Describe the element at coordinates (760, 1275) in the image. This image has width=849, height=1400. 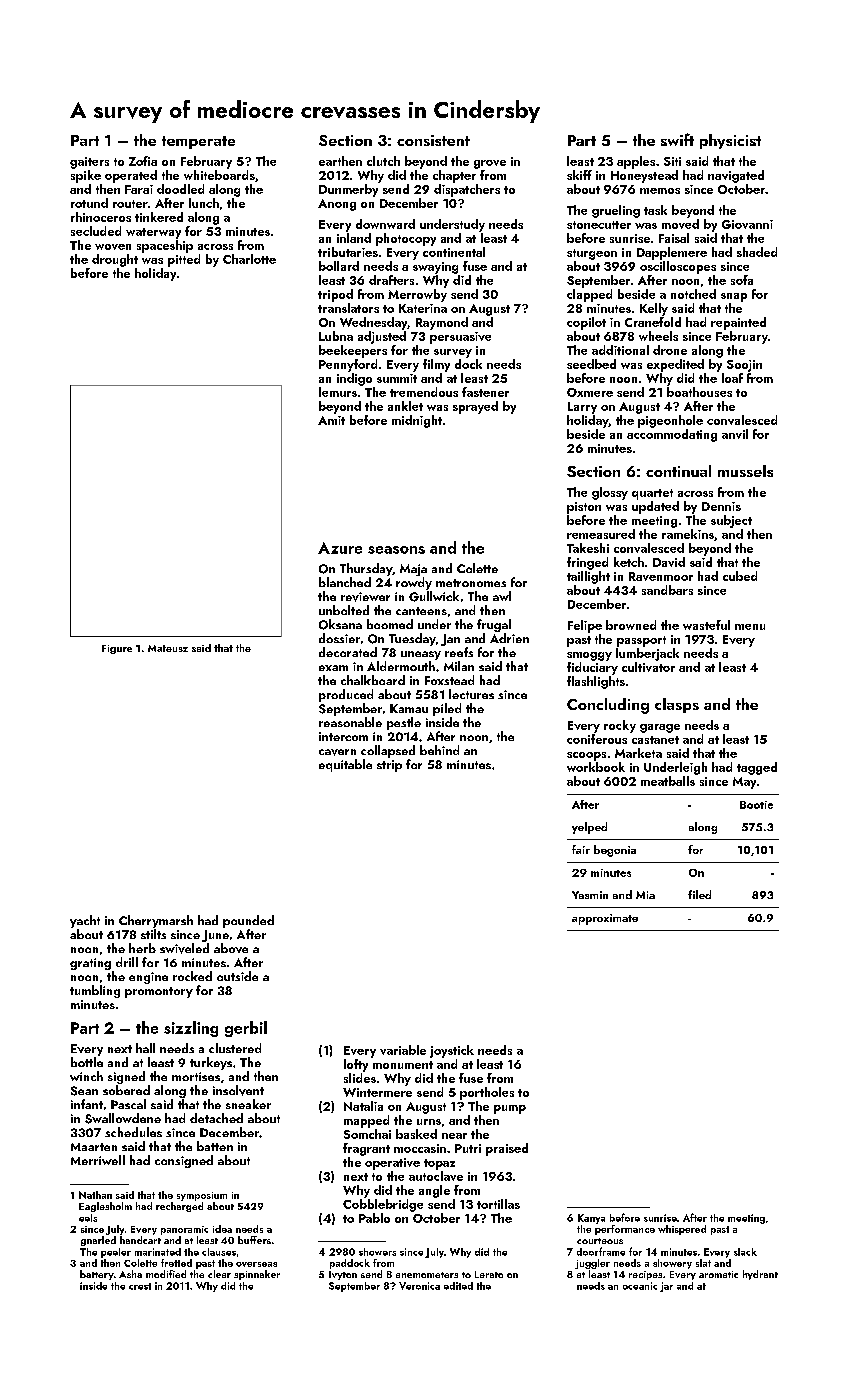
I see `hydrant` at that location.
